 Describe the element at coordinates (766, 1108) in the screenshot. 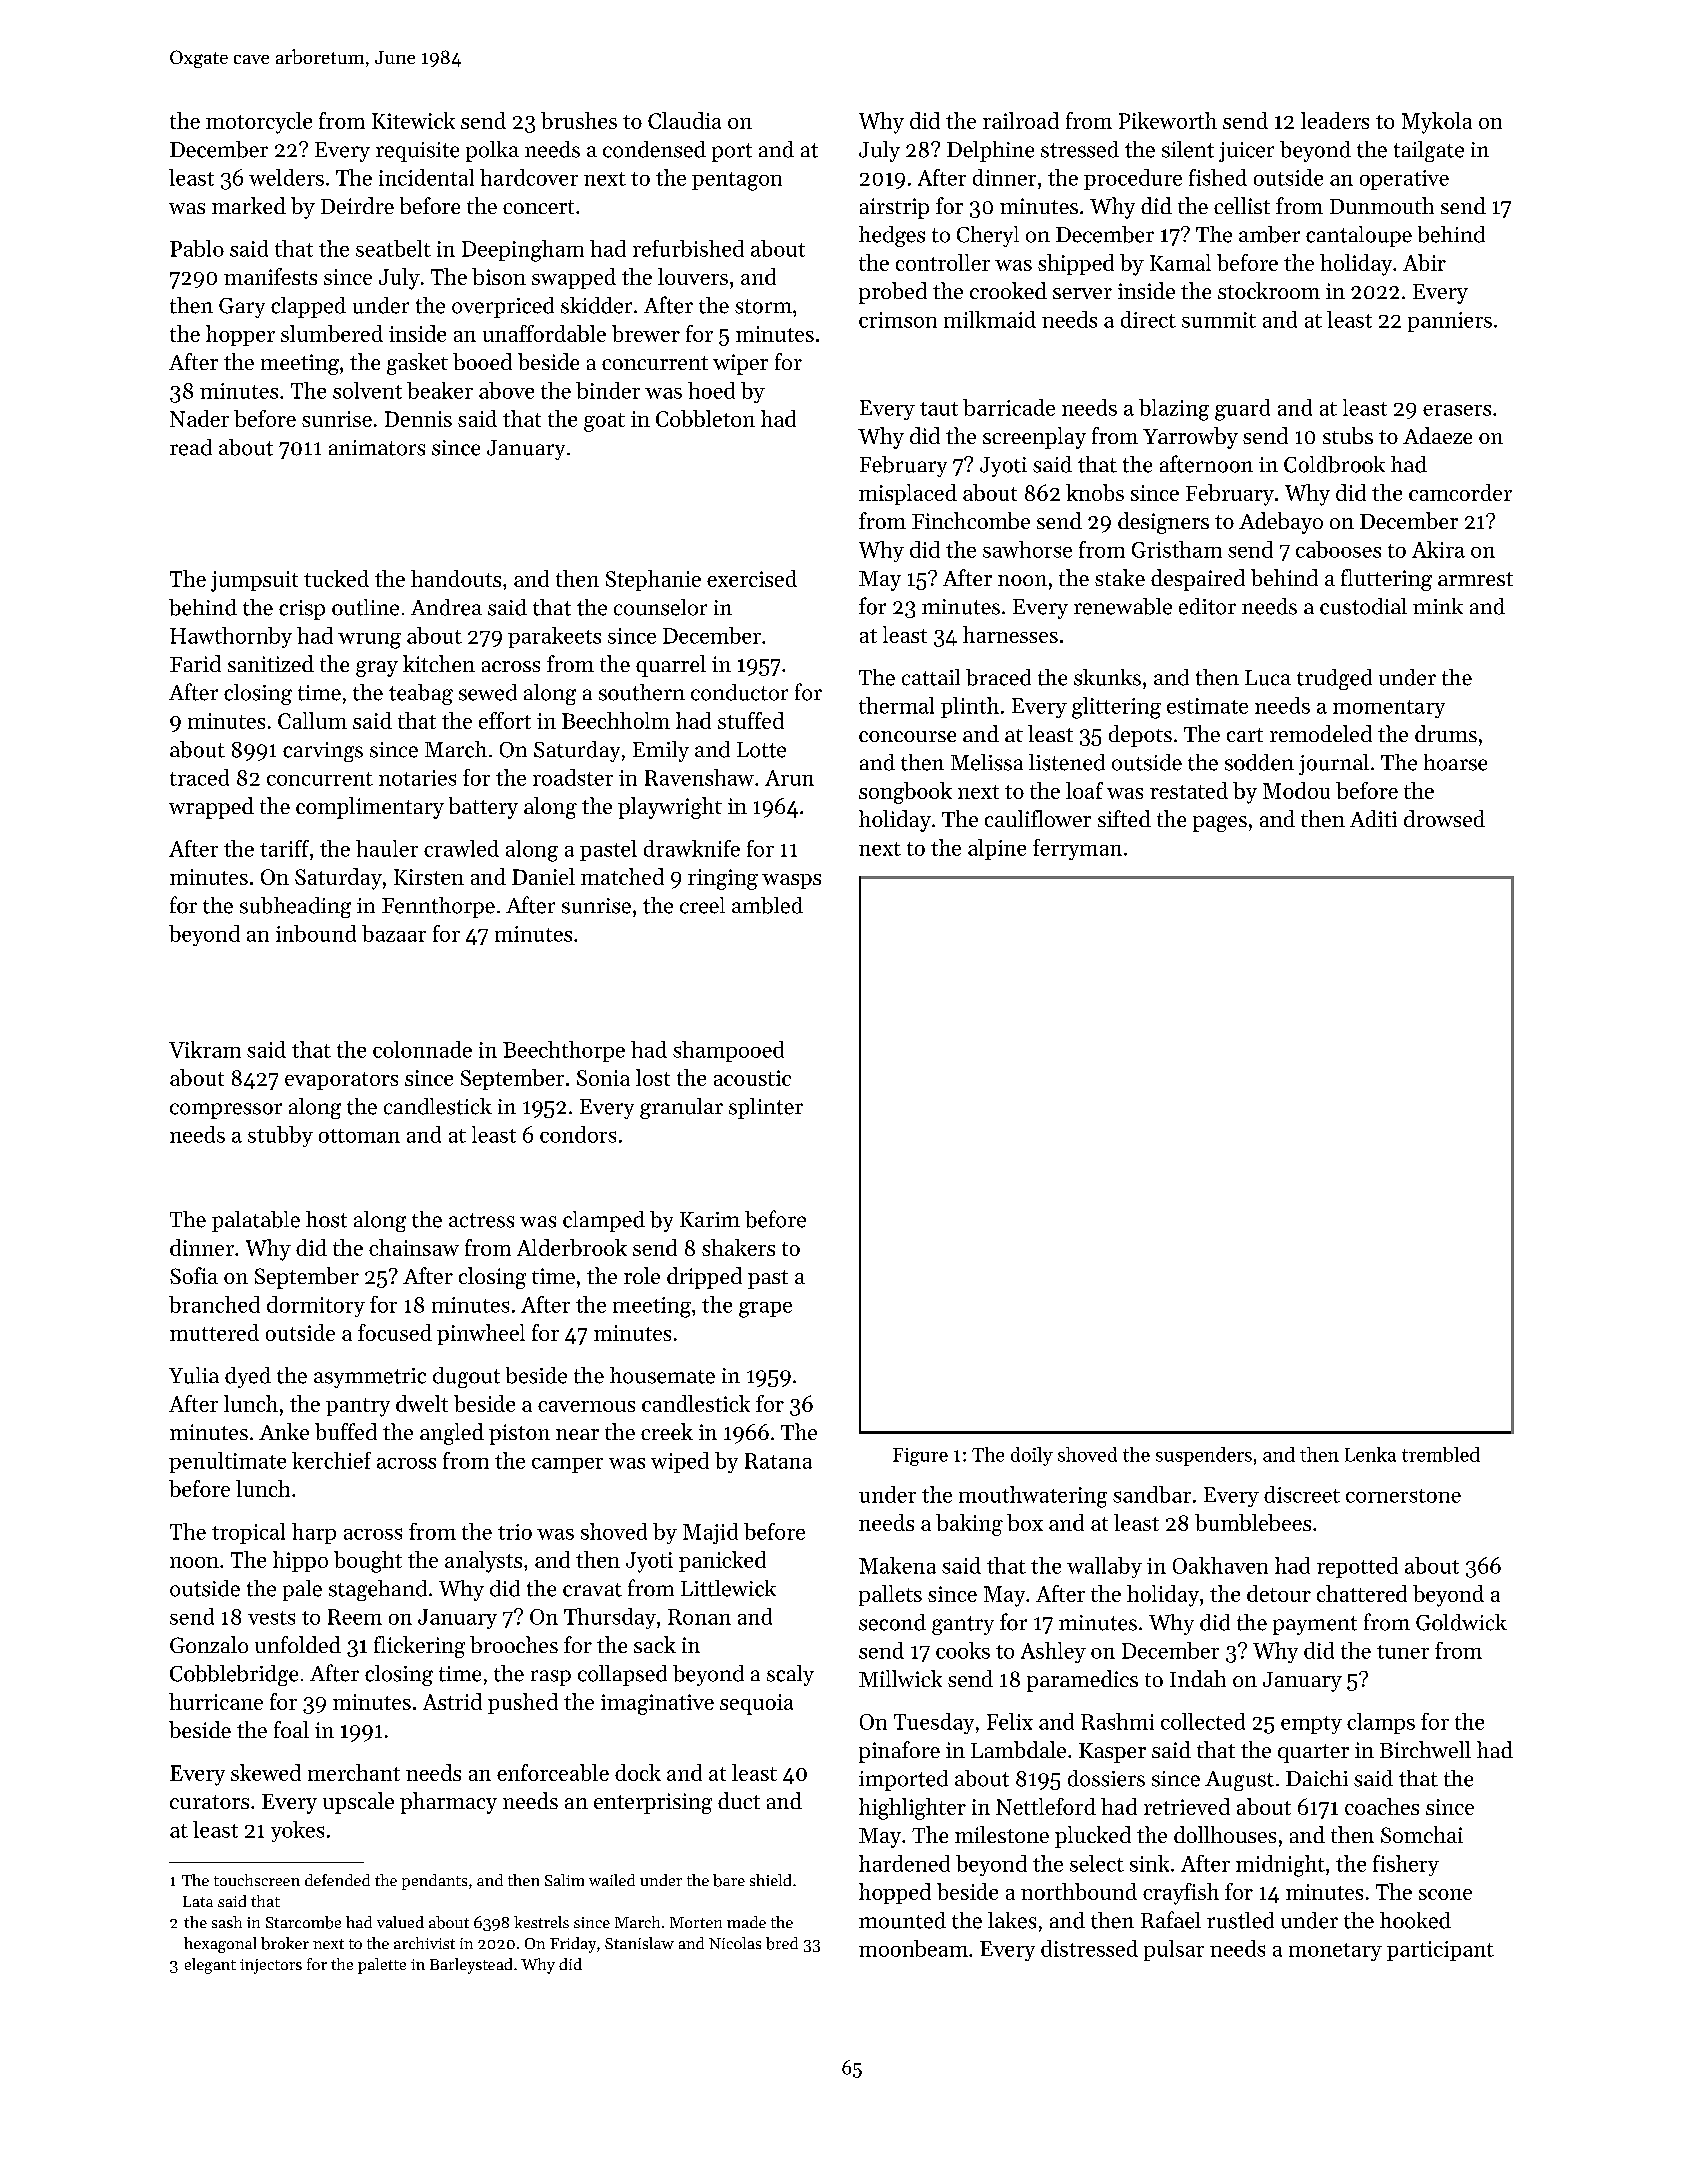

I see `splinter` at that location.
